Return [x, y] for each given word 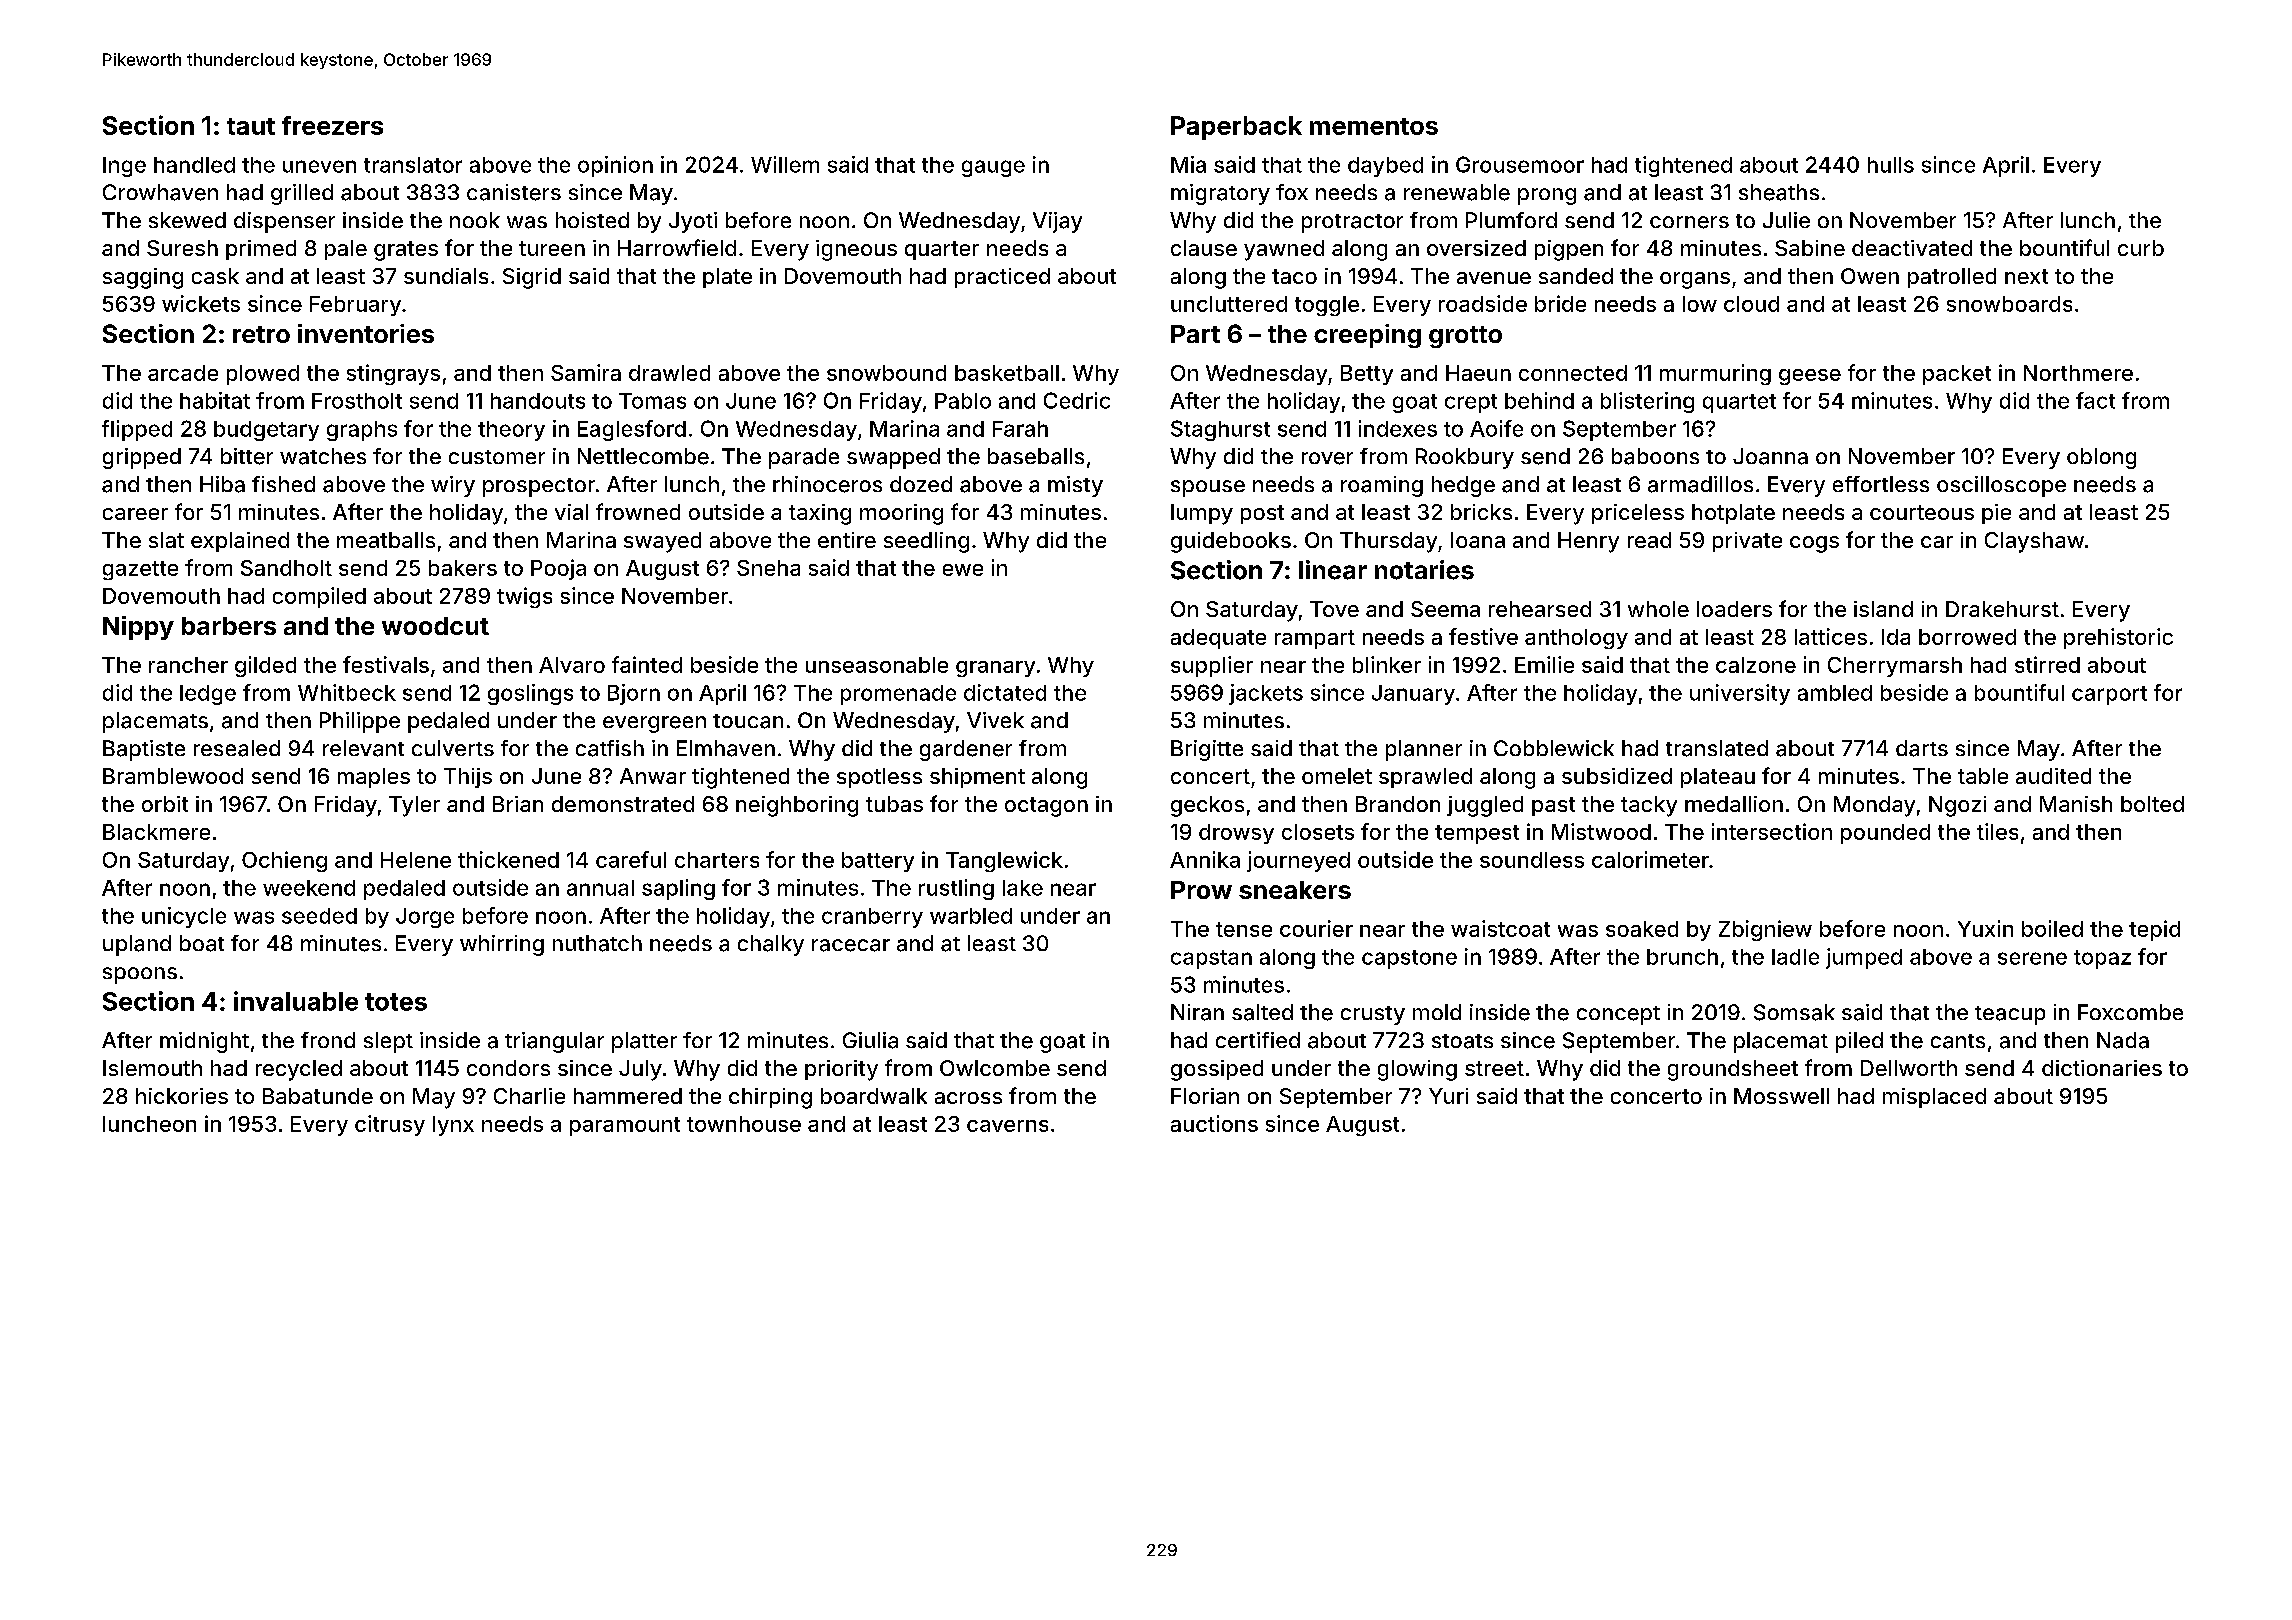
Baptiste [144, 750]
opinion [615, 166]
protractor [1352, 223]
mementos [1374, 126]
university [1740, 694]
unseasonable [877, 665]
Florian [1205, 1096]
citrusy [390, 1125]
